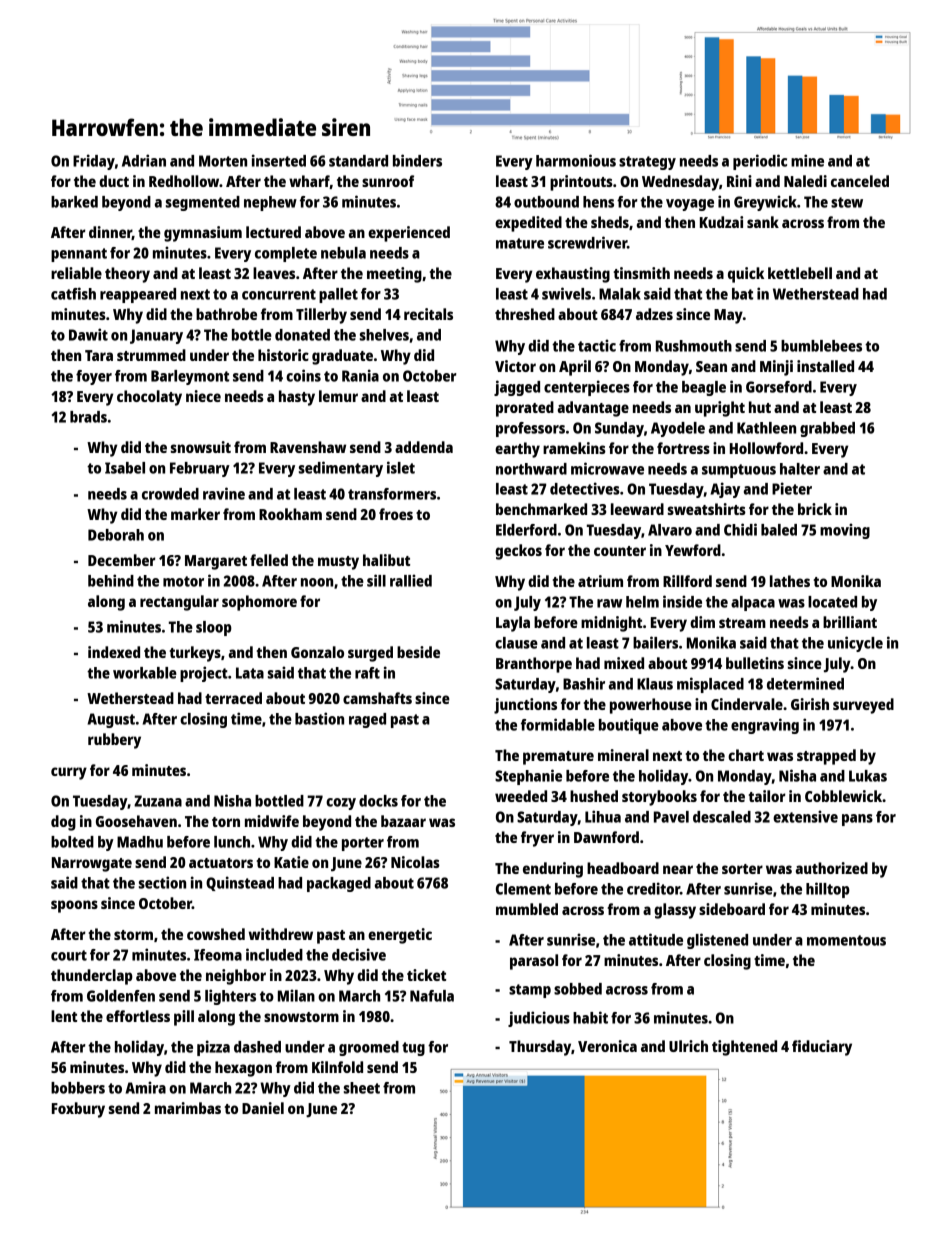 The width and height of the page is (952, 1233). I want to click on Gorseford, so click(779, 387).
